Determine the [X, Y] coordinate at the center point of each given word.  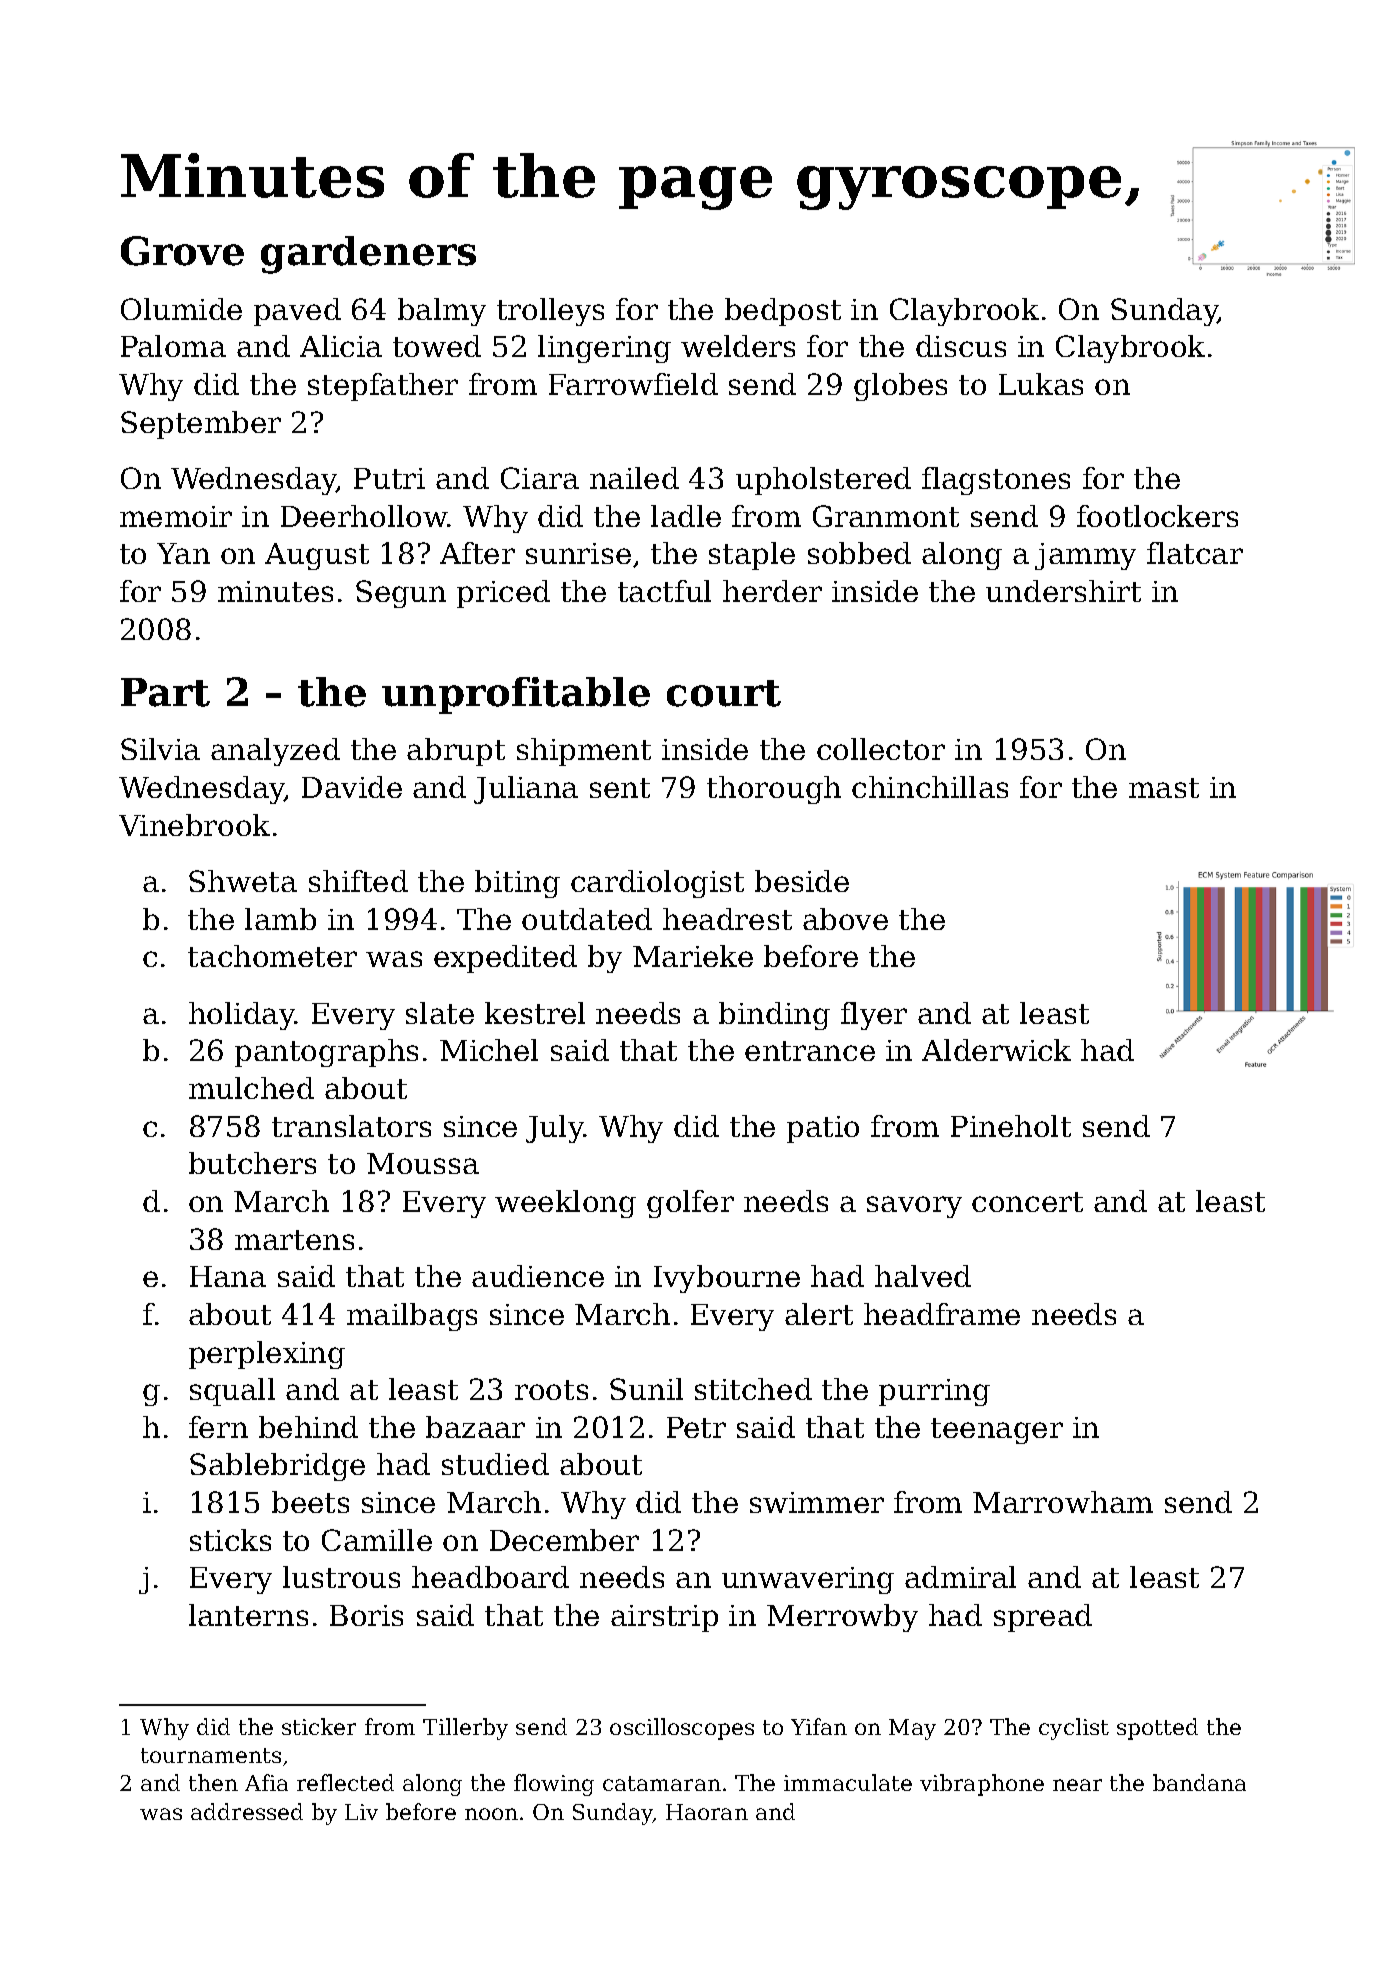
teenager [997, 1431]
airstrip [664, 1618]
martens [294, 1240]
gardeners [368, 255]
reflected [345, 1782]
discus [961, 346]
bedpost [783, 312]
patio [823, 1129]
